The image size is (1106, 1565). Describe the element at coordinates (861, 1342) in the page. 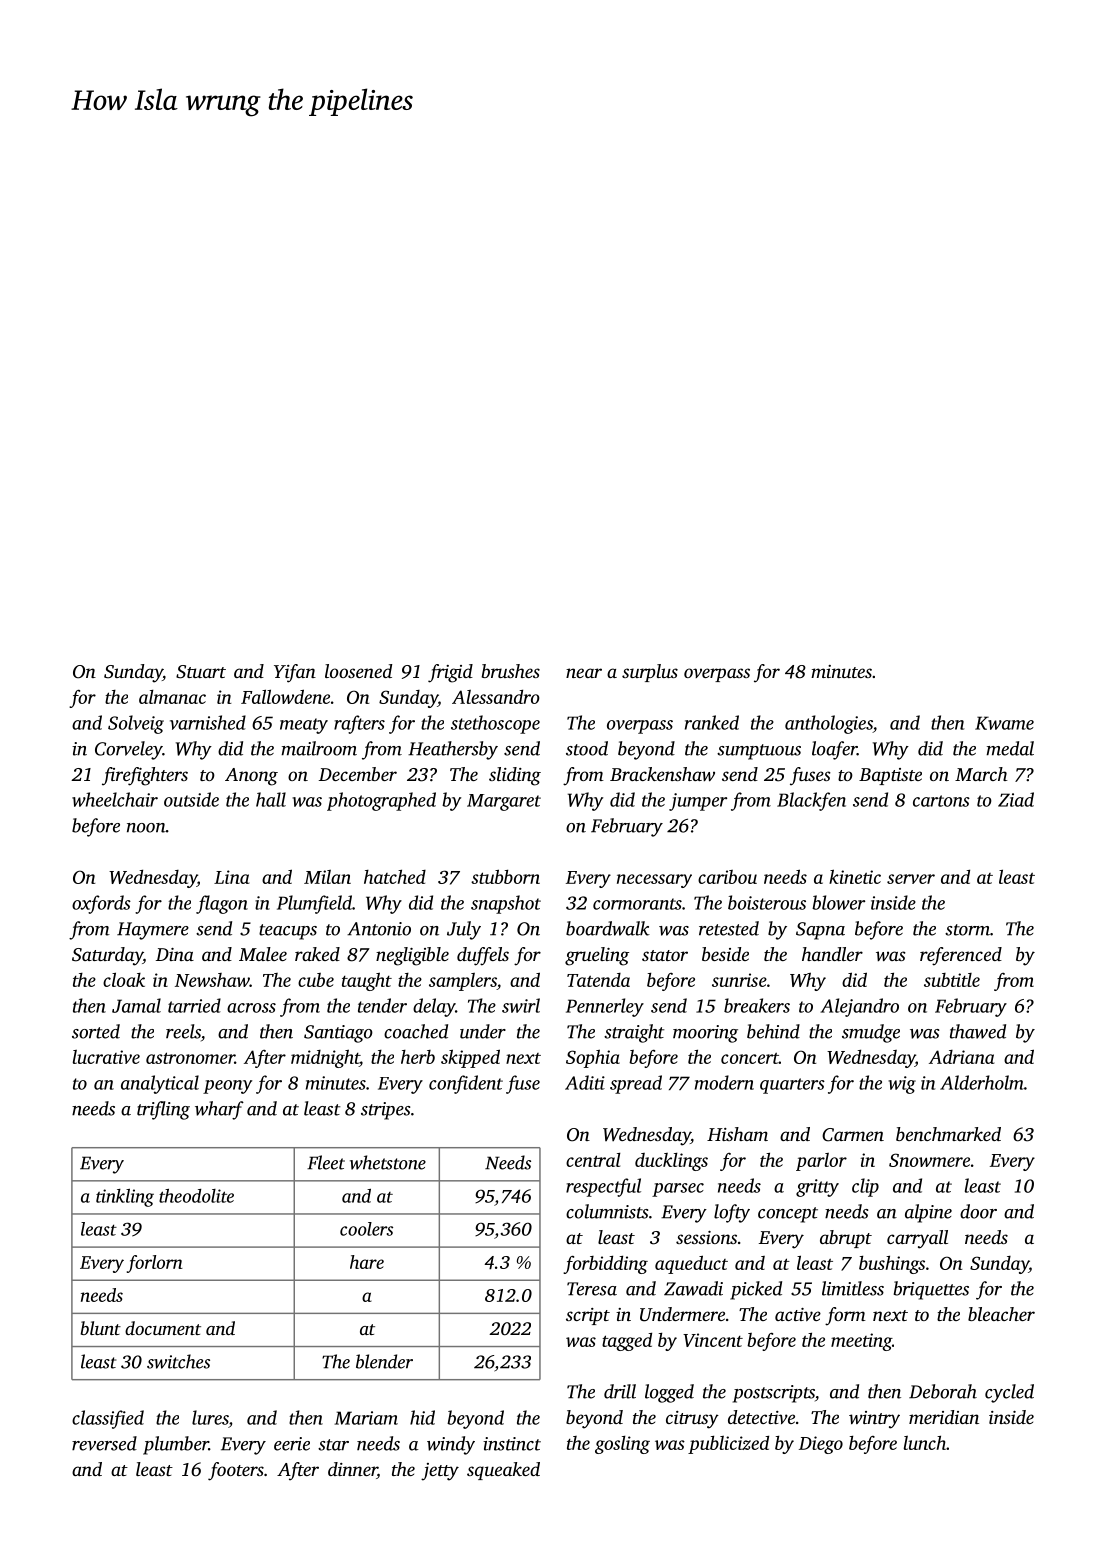

I see `meeting` at that location.
